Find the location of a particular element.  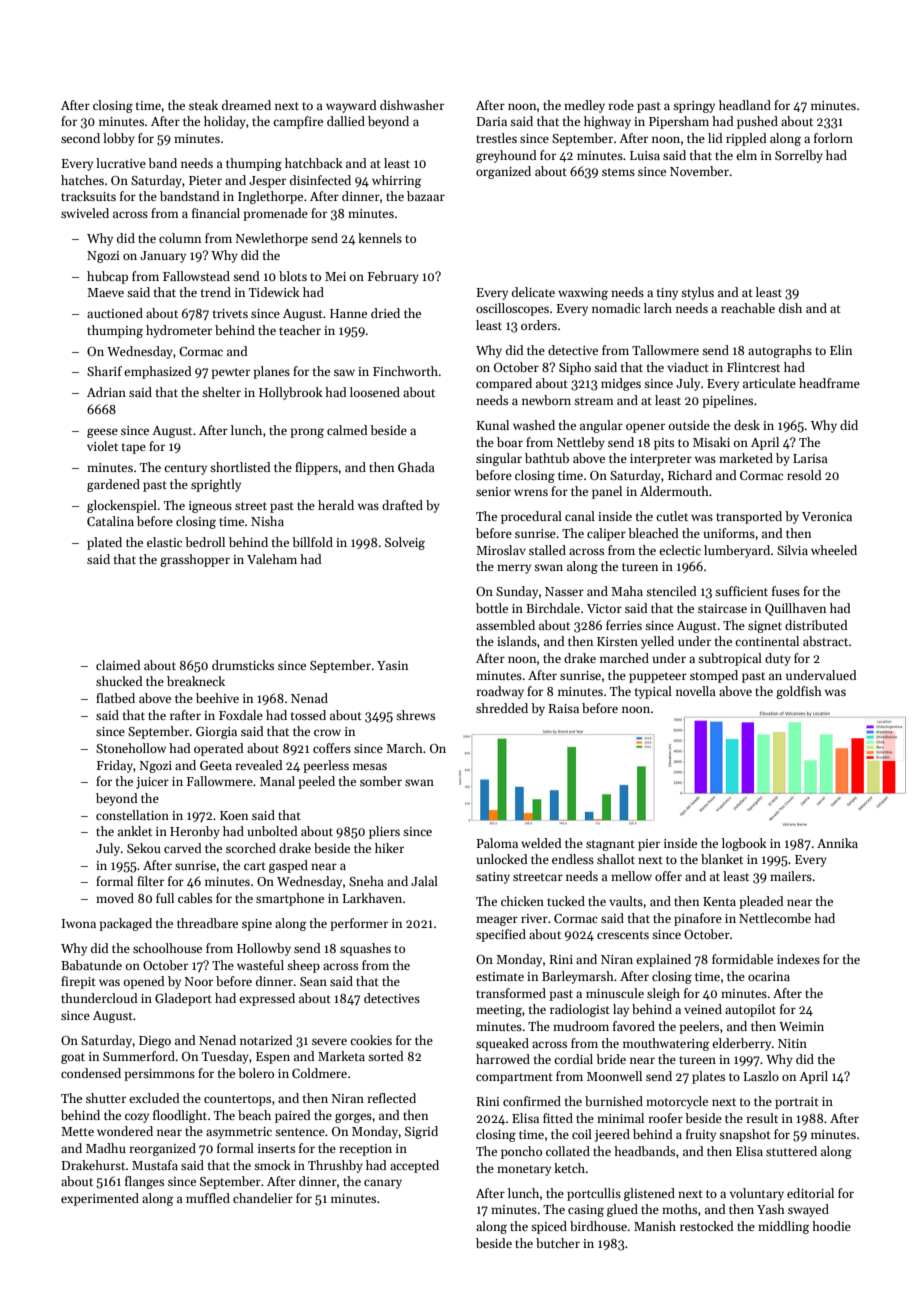

flanges is located at coordinates (144, 1182).
